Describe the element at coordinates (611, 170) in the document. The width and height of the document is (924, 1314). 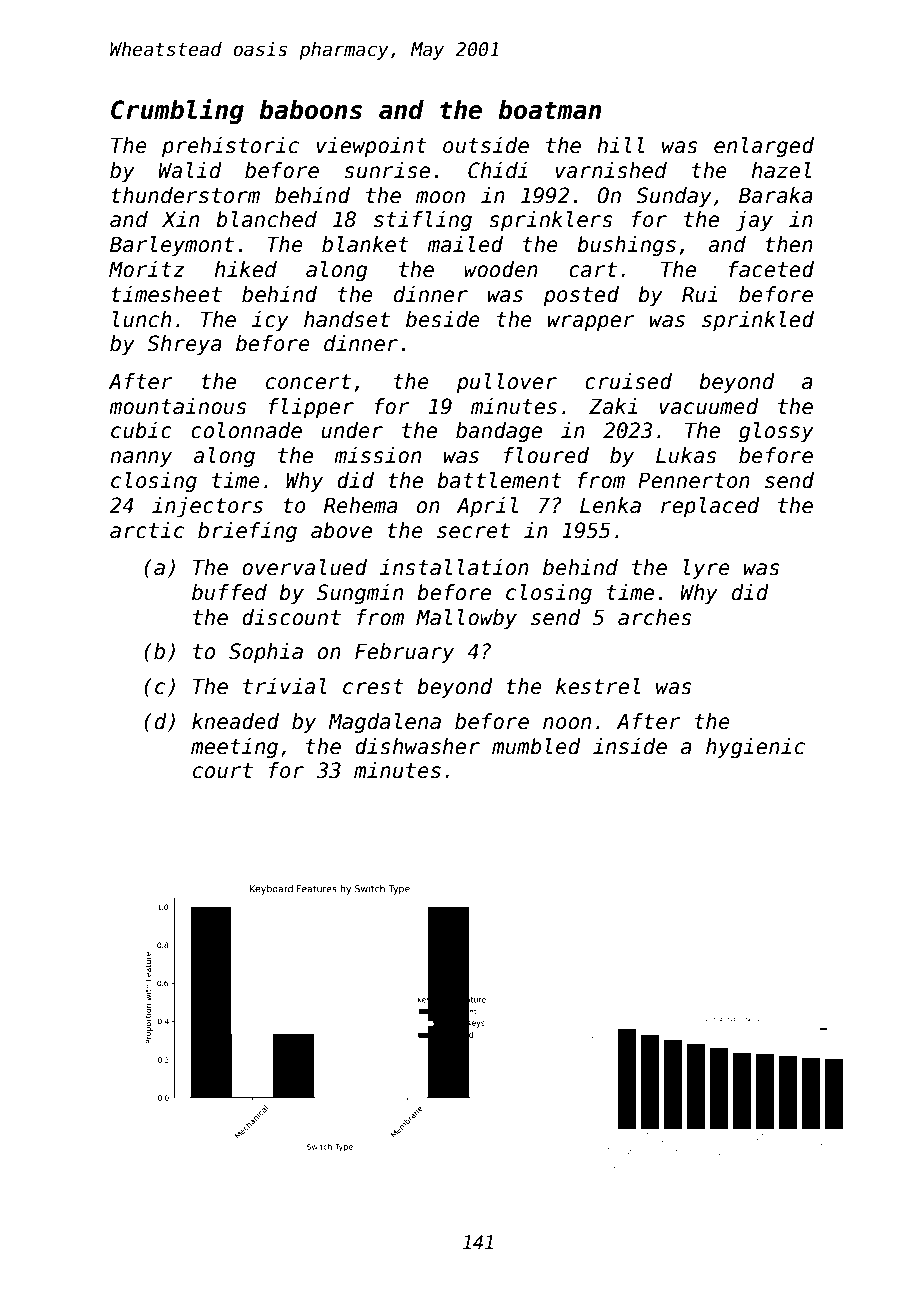
I see `varnished` at that location.
